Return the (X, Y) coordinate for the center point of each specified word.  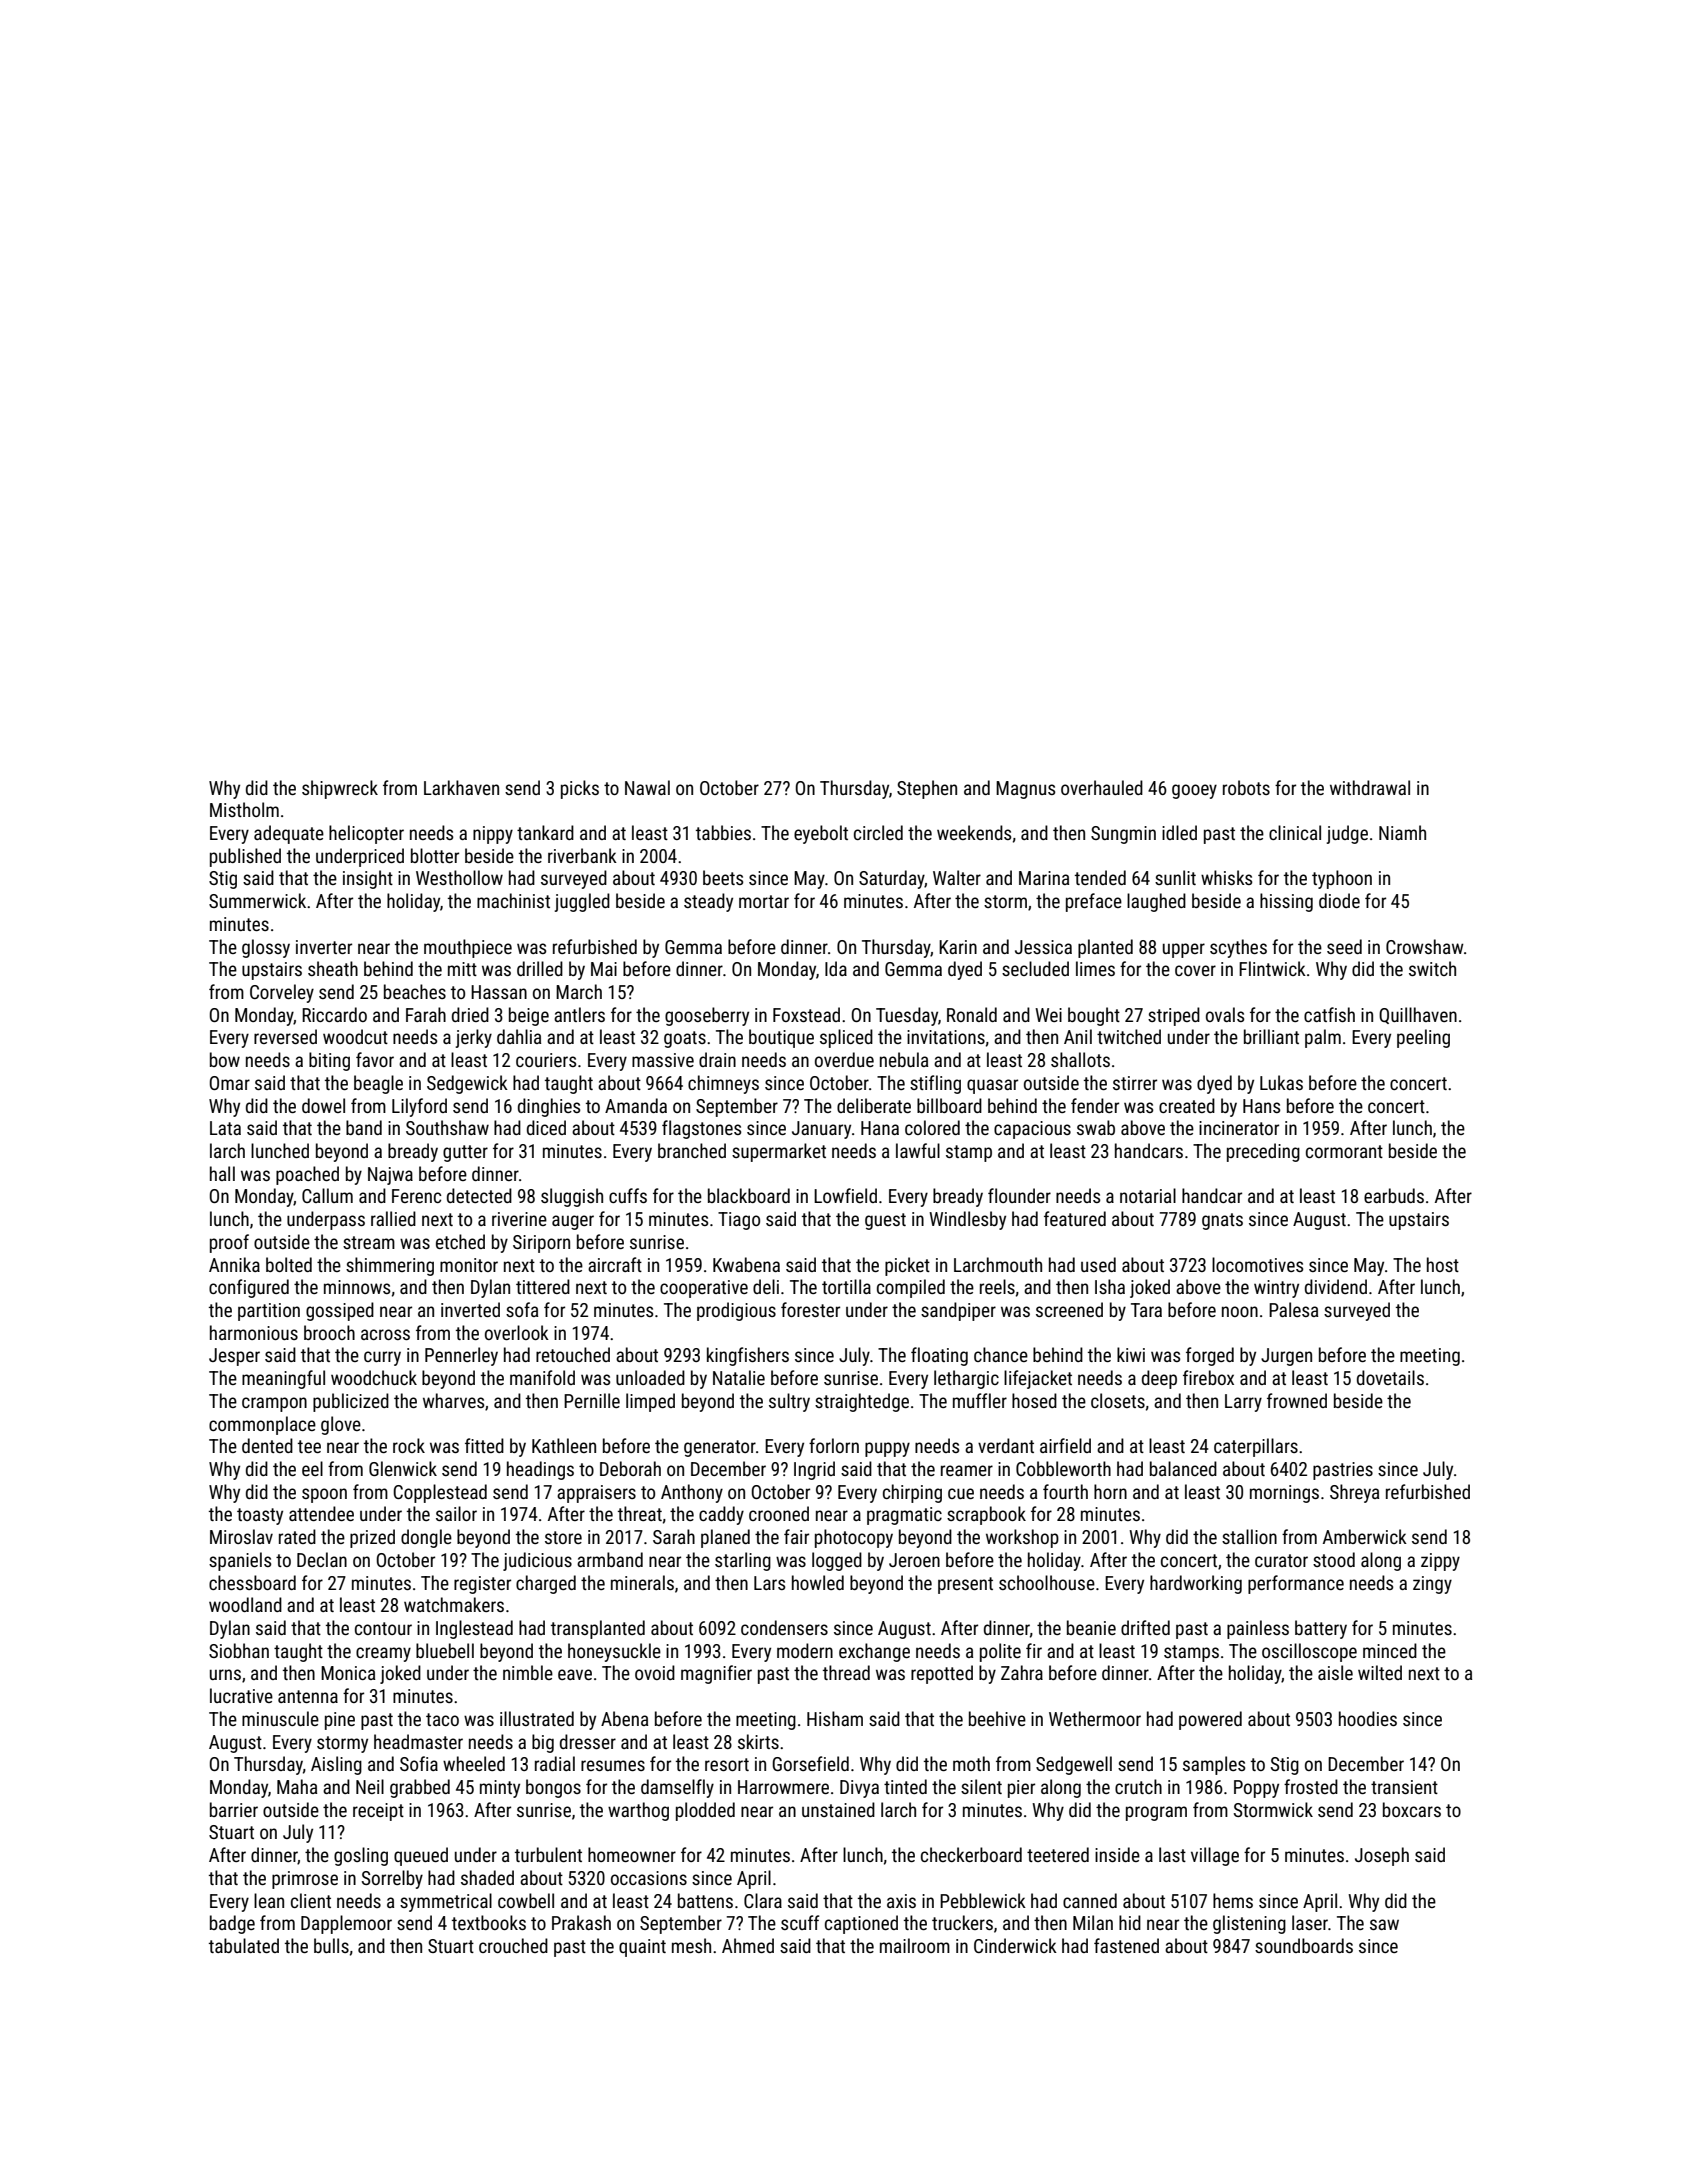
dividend (1336, 1286)
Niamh (1402, 832)
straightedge (862, 1402)
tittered (543, 1286)
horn (1110, 1491)
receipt (378, 1812)
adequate (289, 834)
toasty (260, 1516)
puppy (887, 1449)
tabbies (723, 832)
